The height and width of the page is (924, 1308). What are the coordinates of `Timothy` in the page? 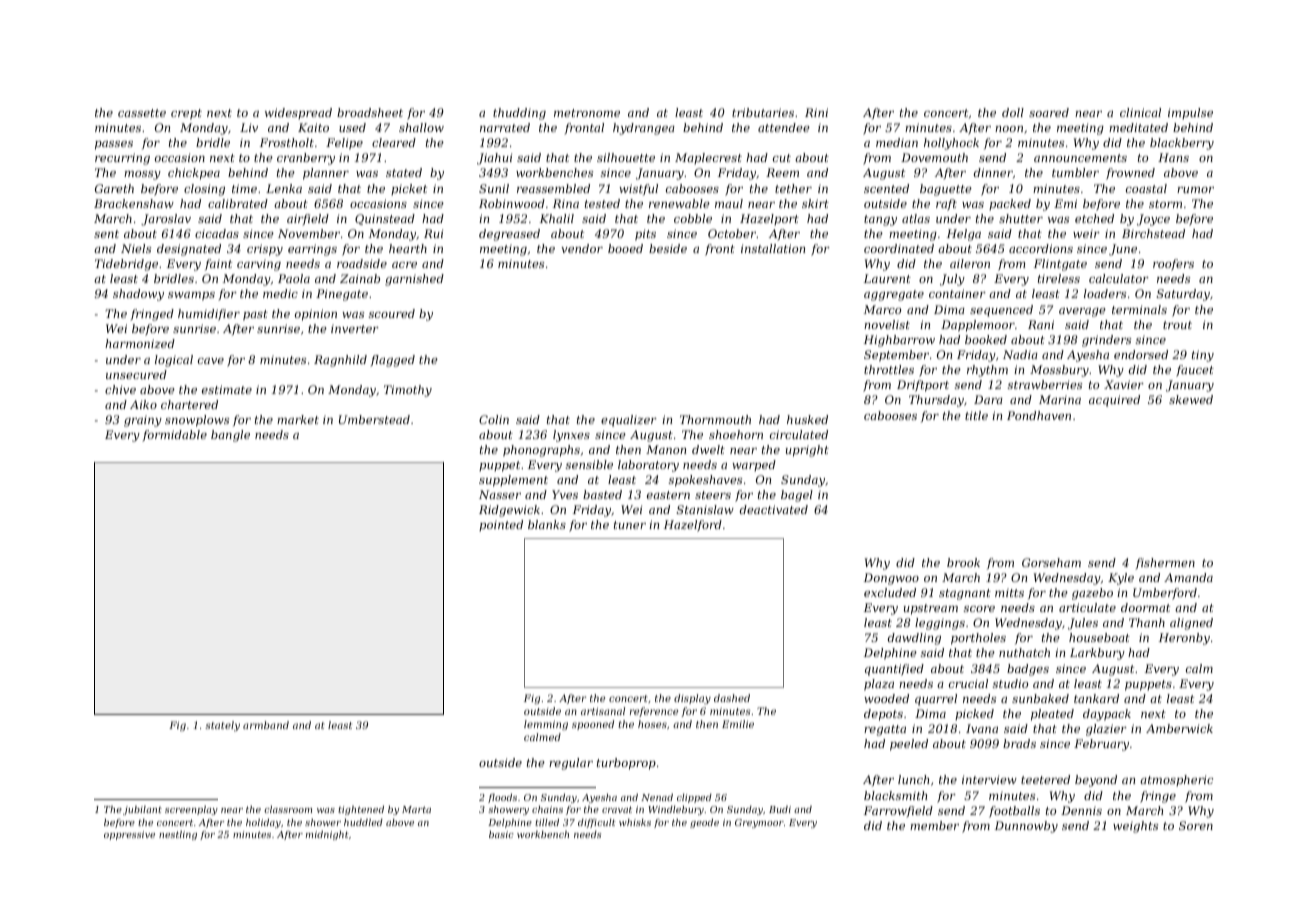 It's located at (408, 391).
